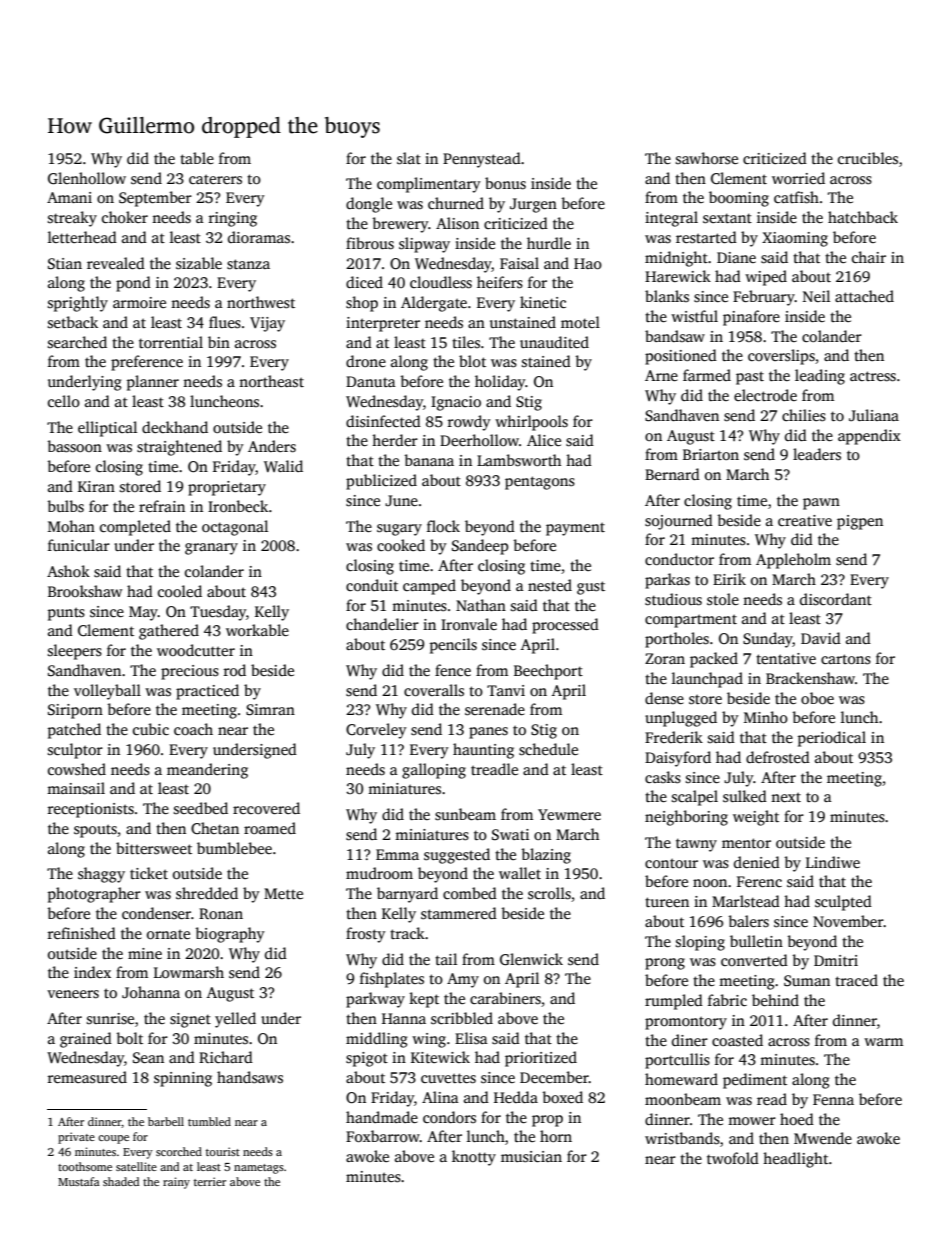  Describe the element at coordinates (116, 263) in the document. I see `revealed` at that location.
